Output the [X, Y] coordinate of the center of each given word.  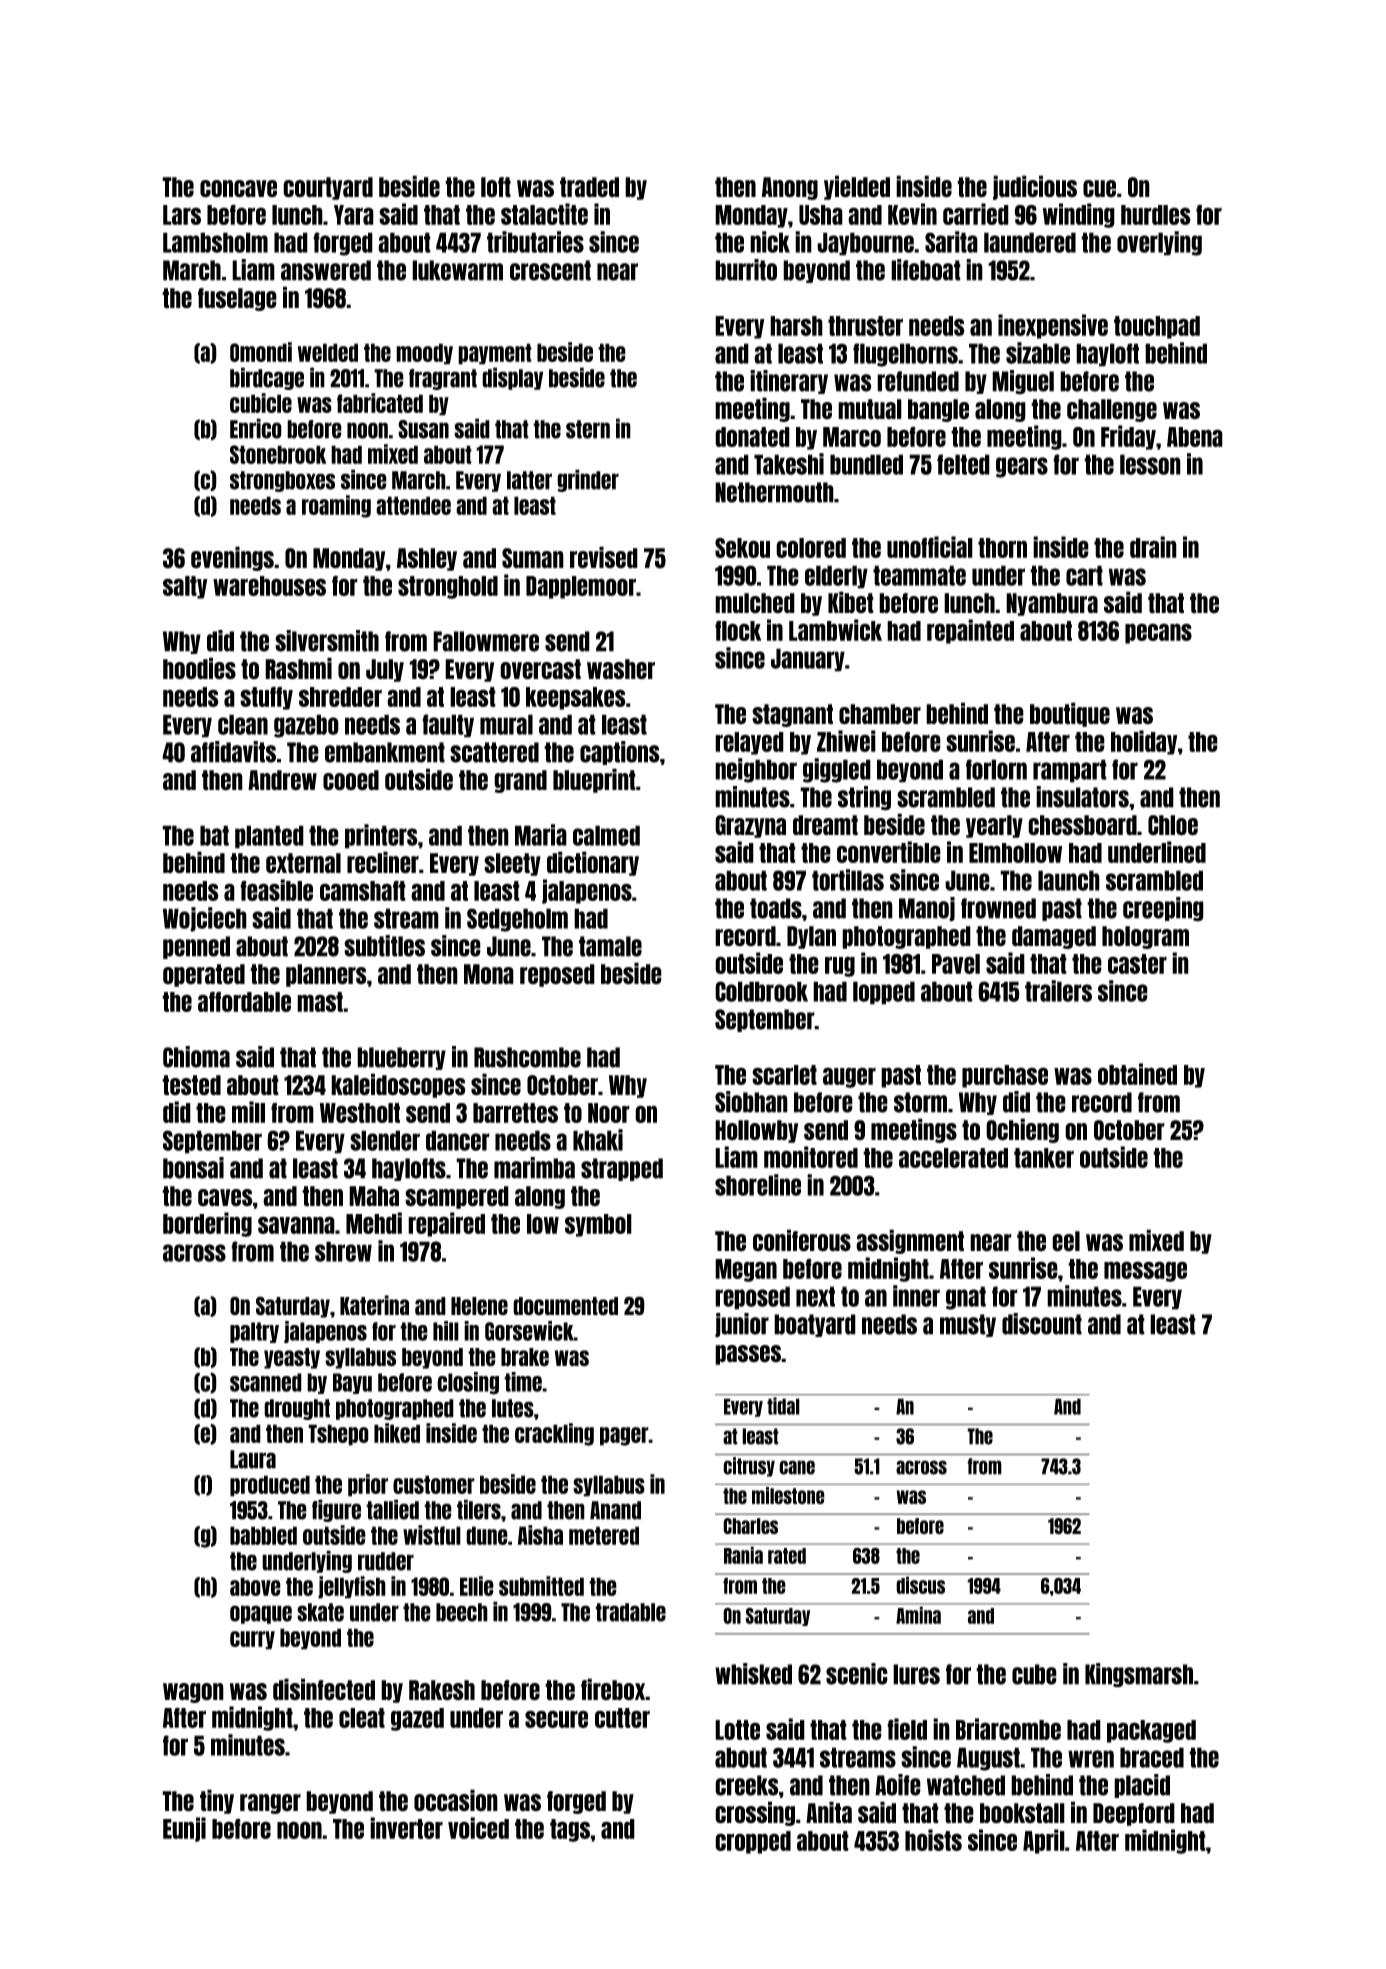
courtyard [328, 188]
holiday [1144, 742]
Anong [790, 188]
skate [320, 1612]
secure [556, 1719]
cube [1034, 1674]
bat [214, 835]
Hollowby [756, 1131]
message [1145, 1271]
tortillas [848, 880]
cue [1099, 189]
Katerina [374, 1305]
